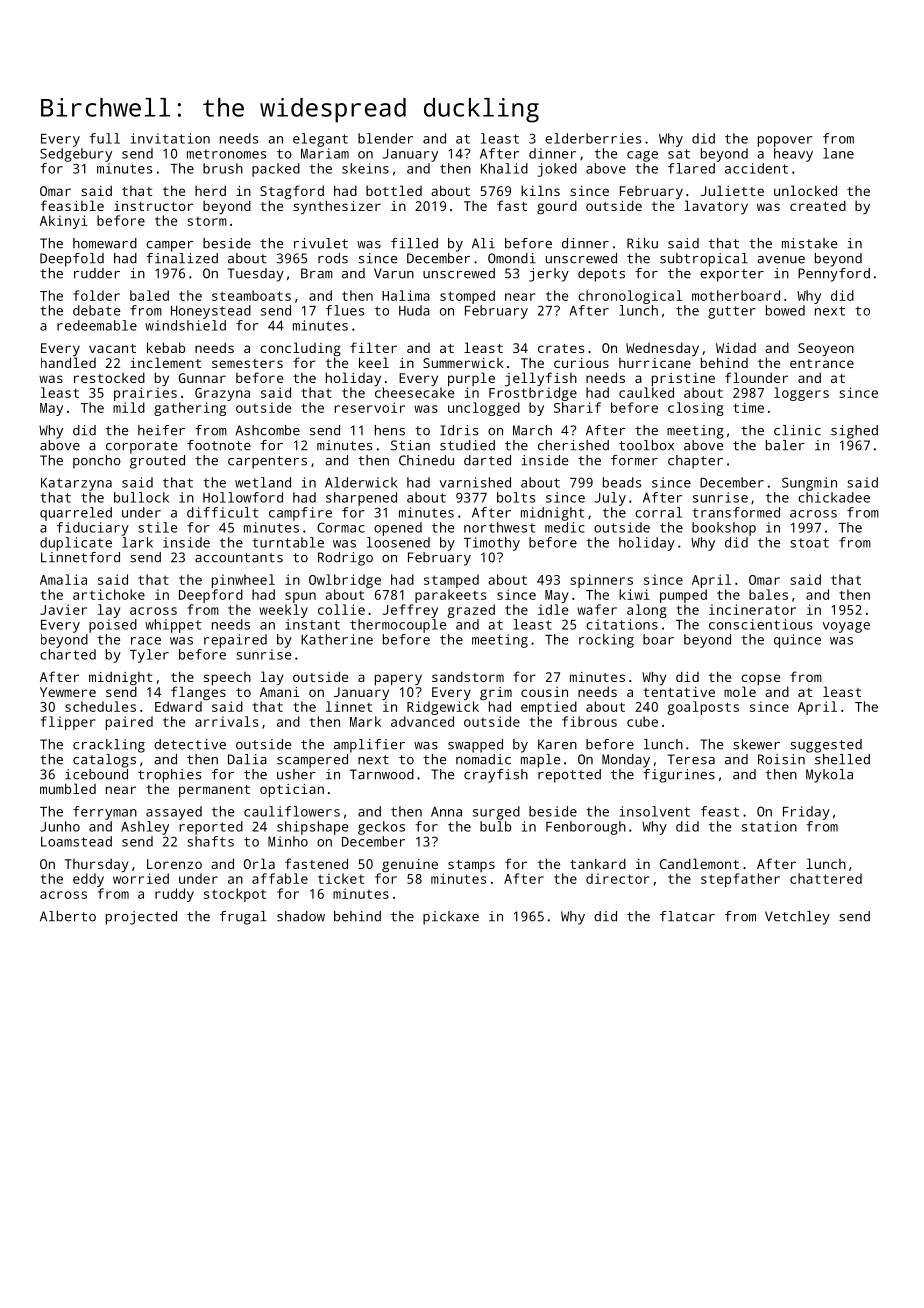 The width and height of the screenshot is (924, 1308). I want to click on created, so click(818, 205).
